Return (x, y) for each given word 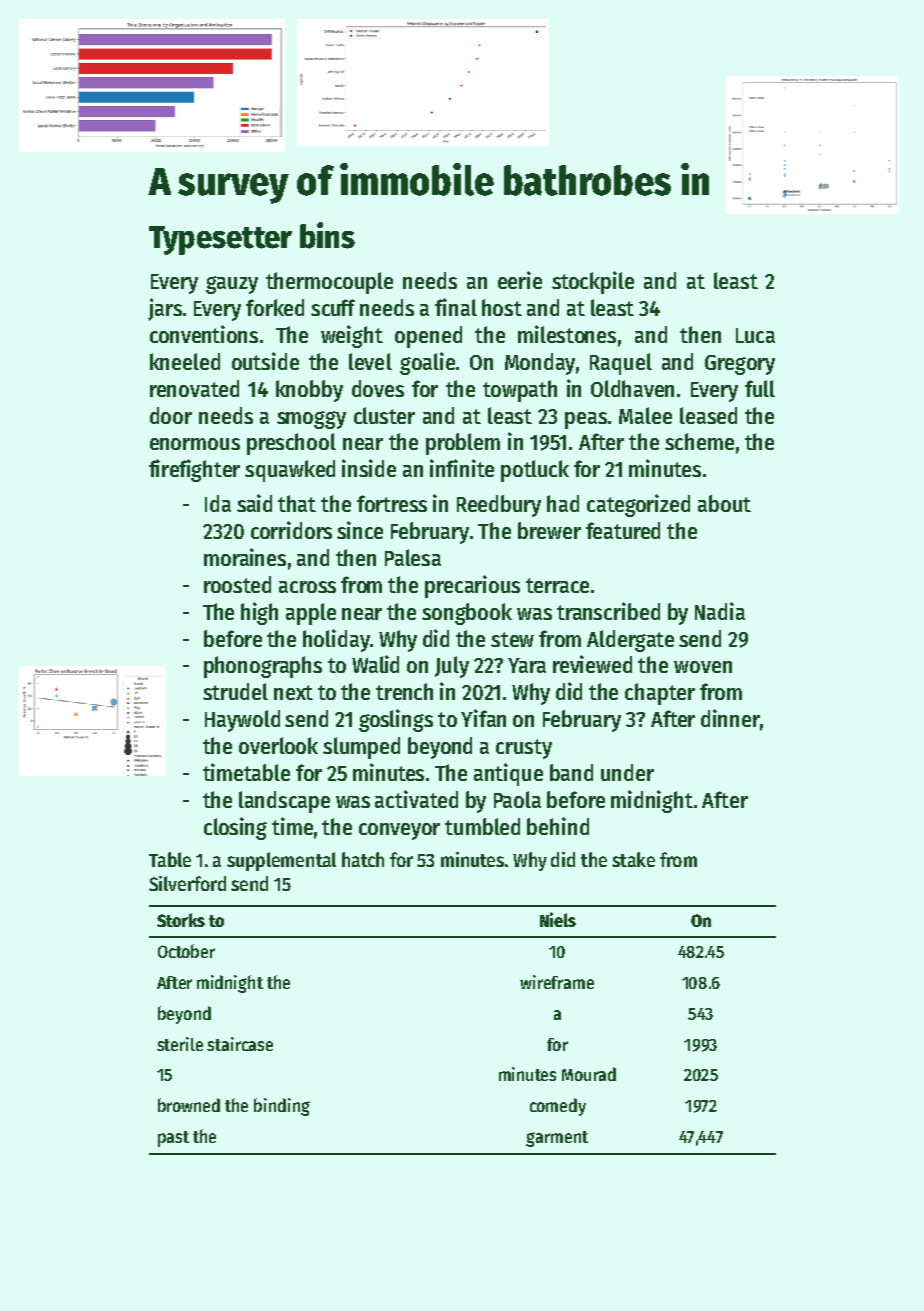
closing (235, 828)
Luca (755, 335)
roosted (237, 584)
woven (703, 667)
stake (633, 859)
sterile (180, 1044)
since (360, 530)
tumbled (482, 826)
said (254, 503)
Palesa (413, 557)
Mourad (589, 1074)
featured (623, 530)
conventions (204, 334)
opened (428, 337)
